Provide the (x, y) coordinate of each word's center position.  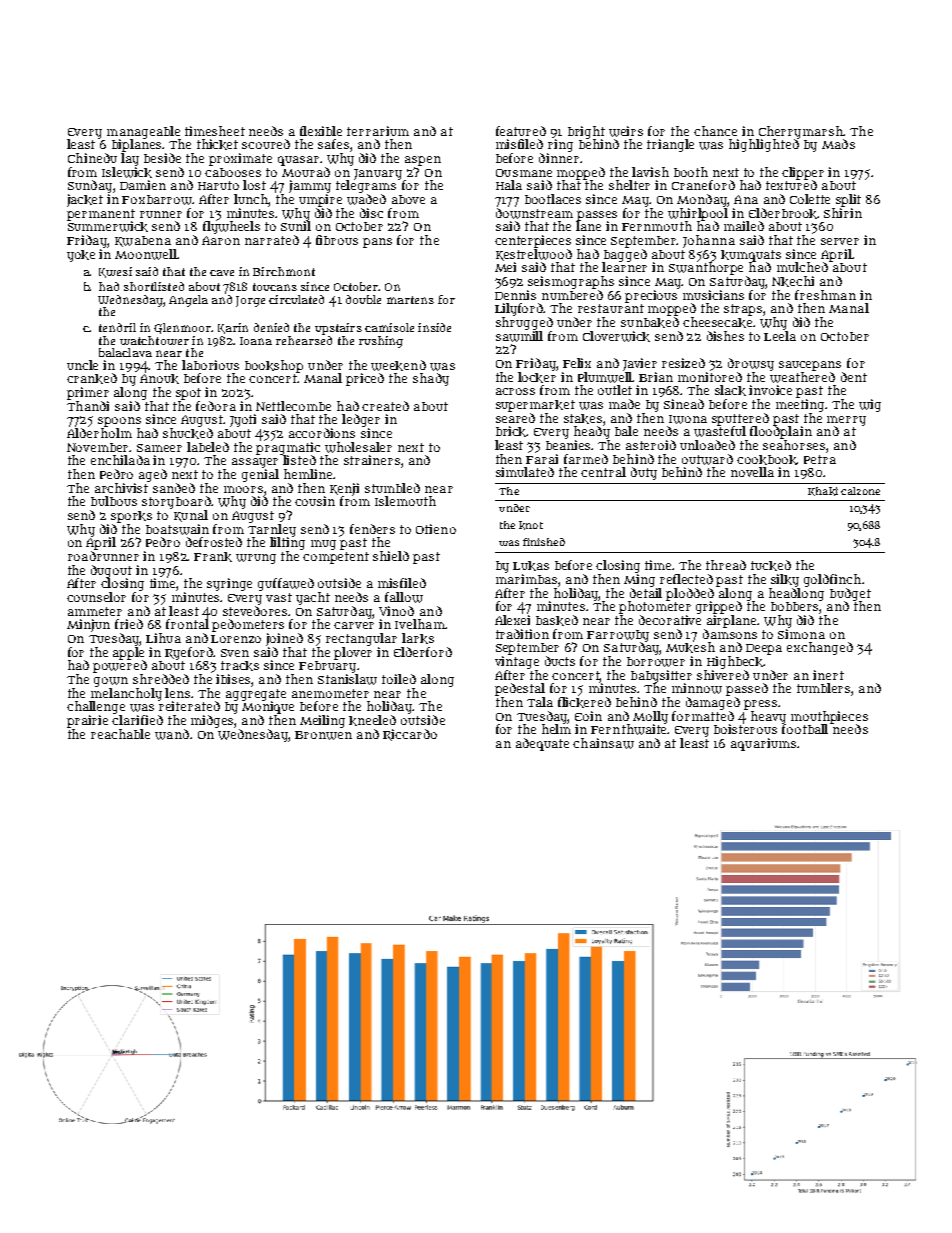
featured (521, 131)
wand (172, 734)
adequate (542, 744)
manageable (143, 132)
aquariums (763, 744)
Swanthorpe (706, 268)
